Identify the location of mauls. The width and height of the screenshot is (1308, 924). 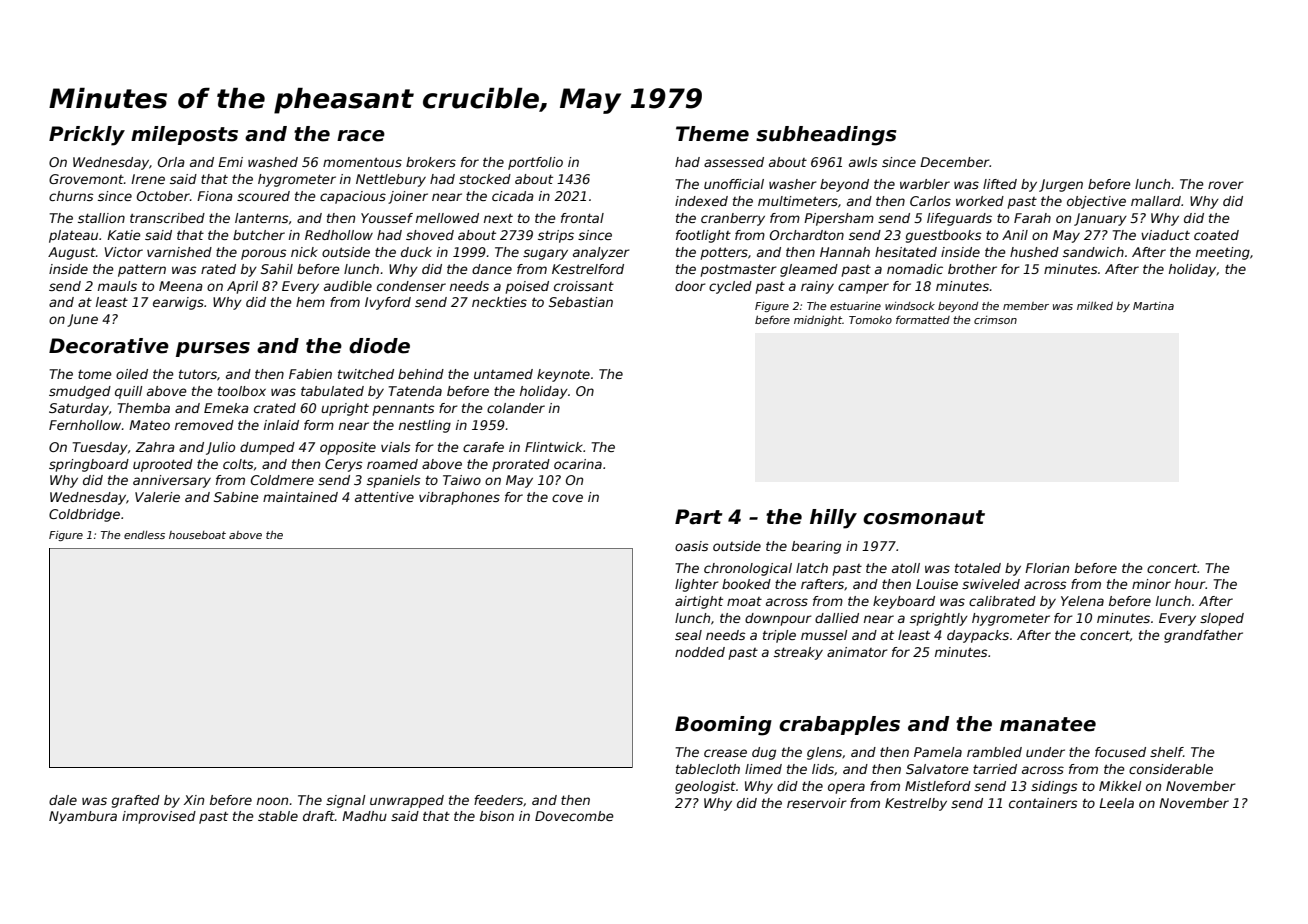
(117, 286).
